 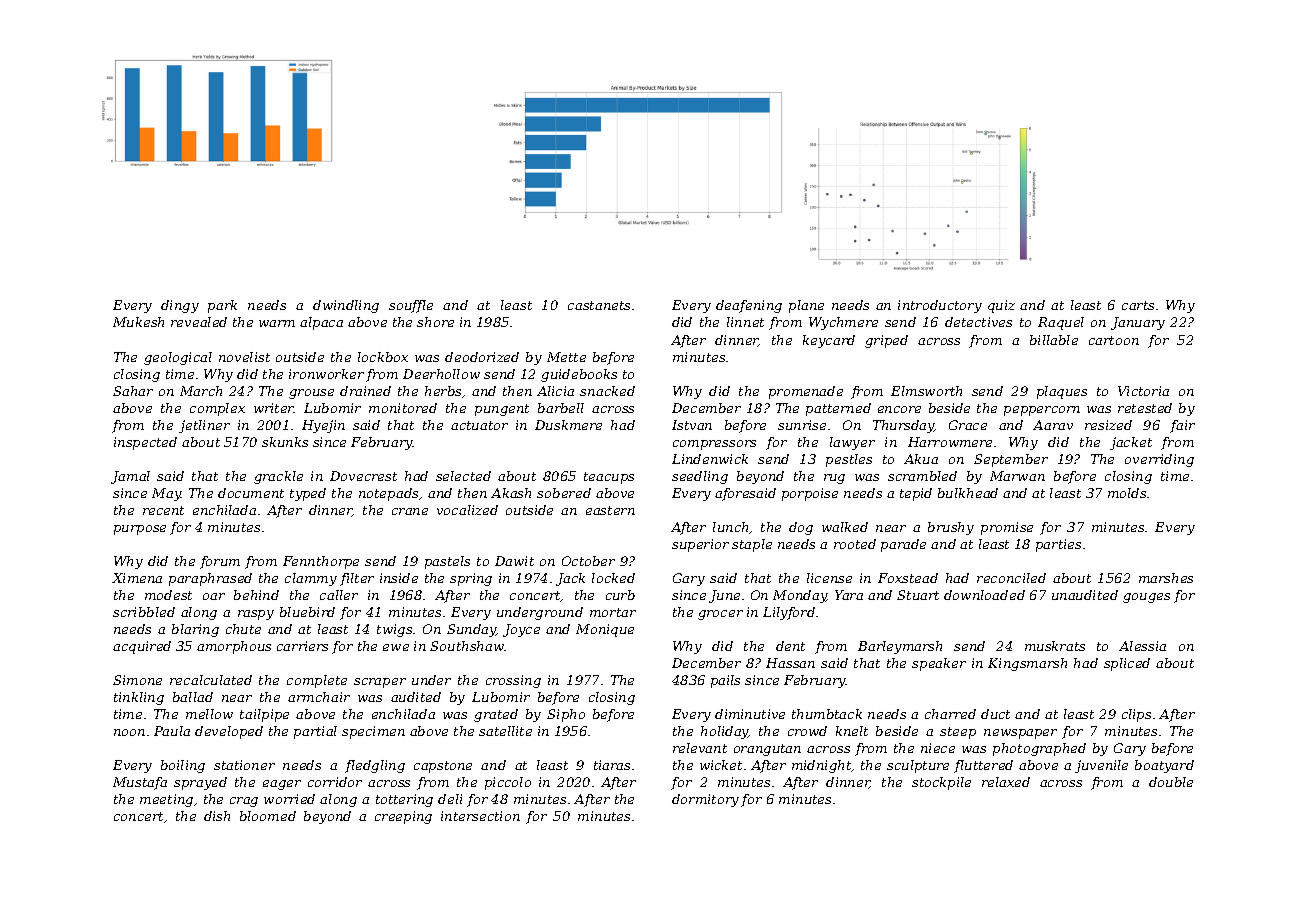 What do you see at coordinates (505, 731) in the document?
I see `satellite` at bounding box center [505, 731].
